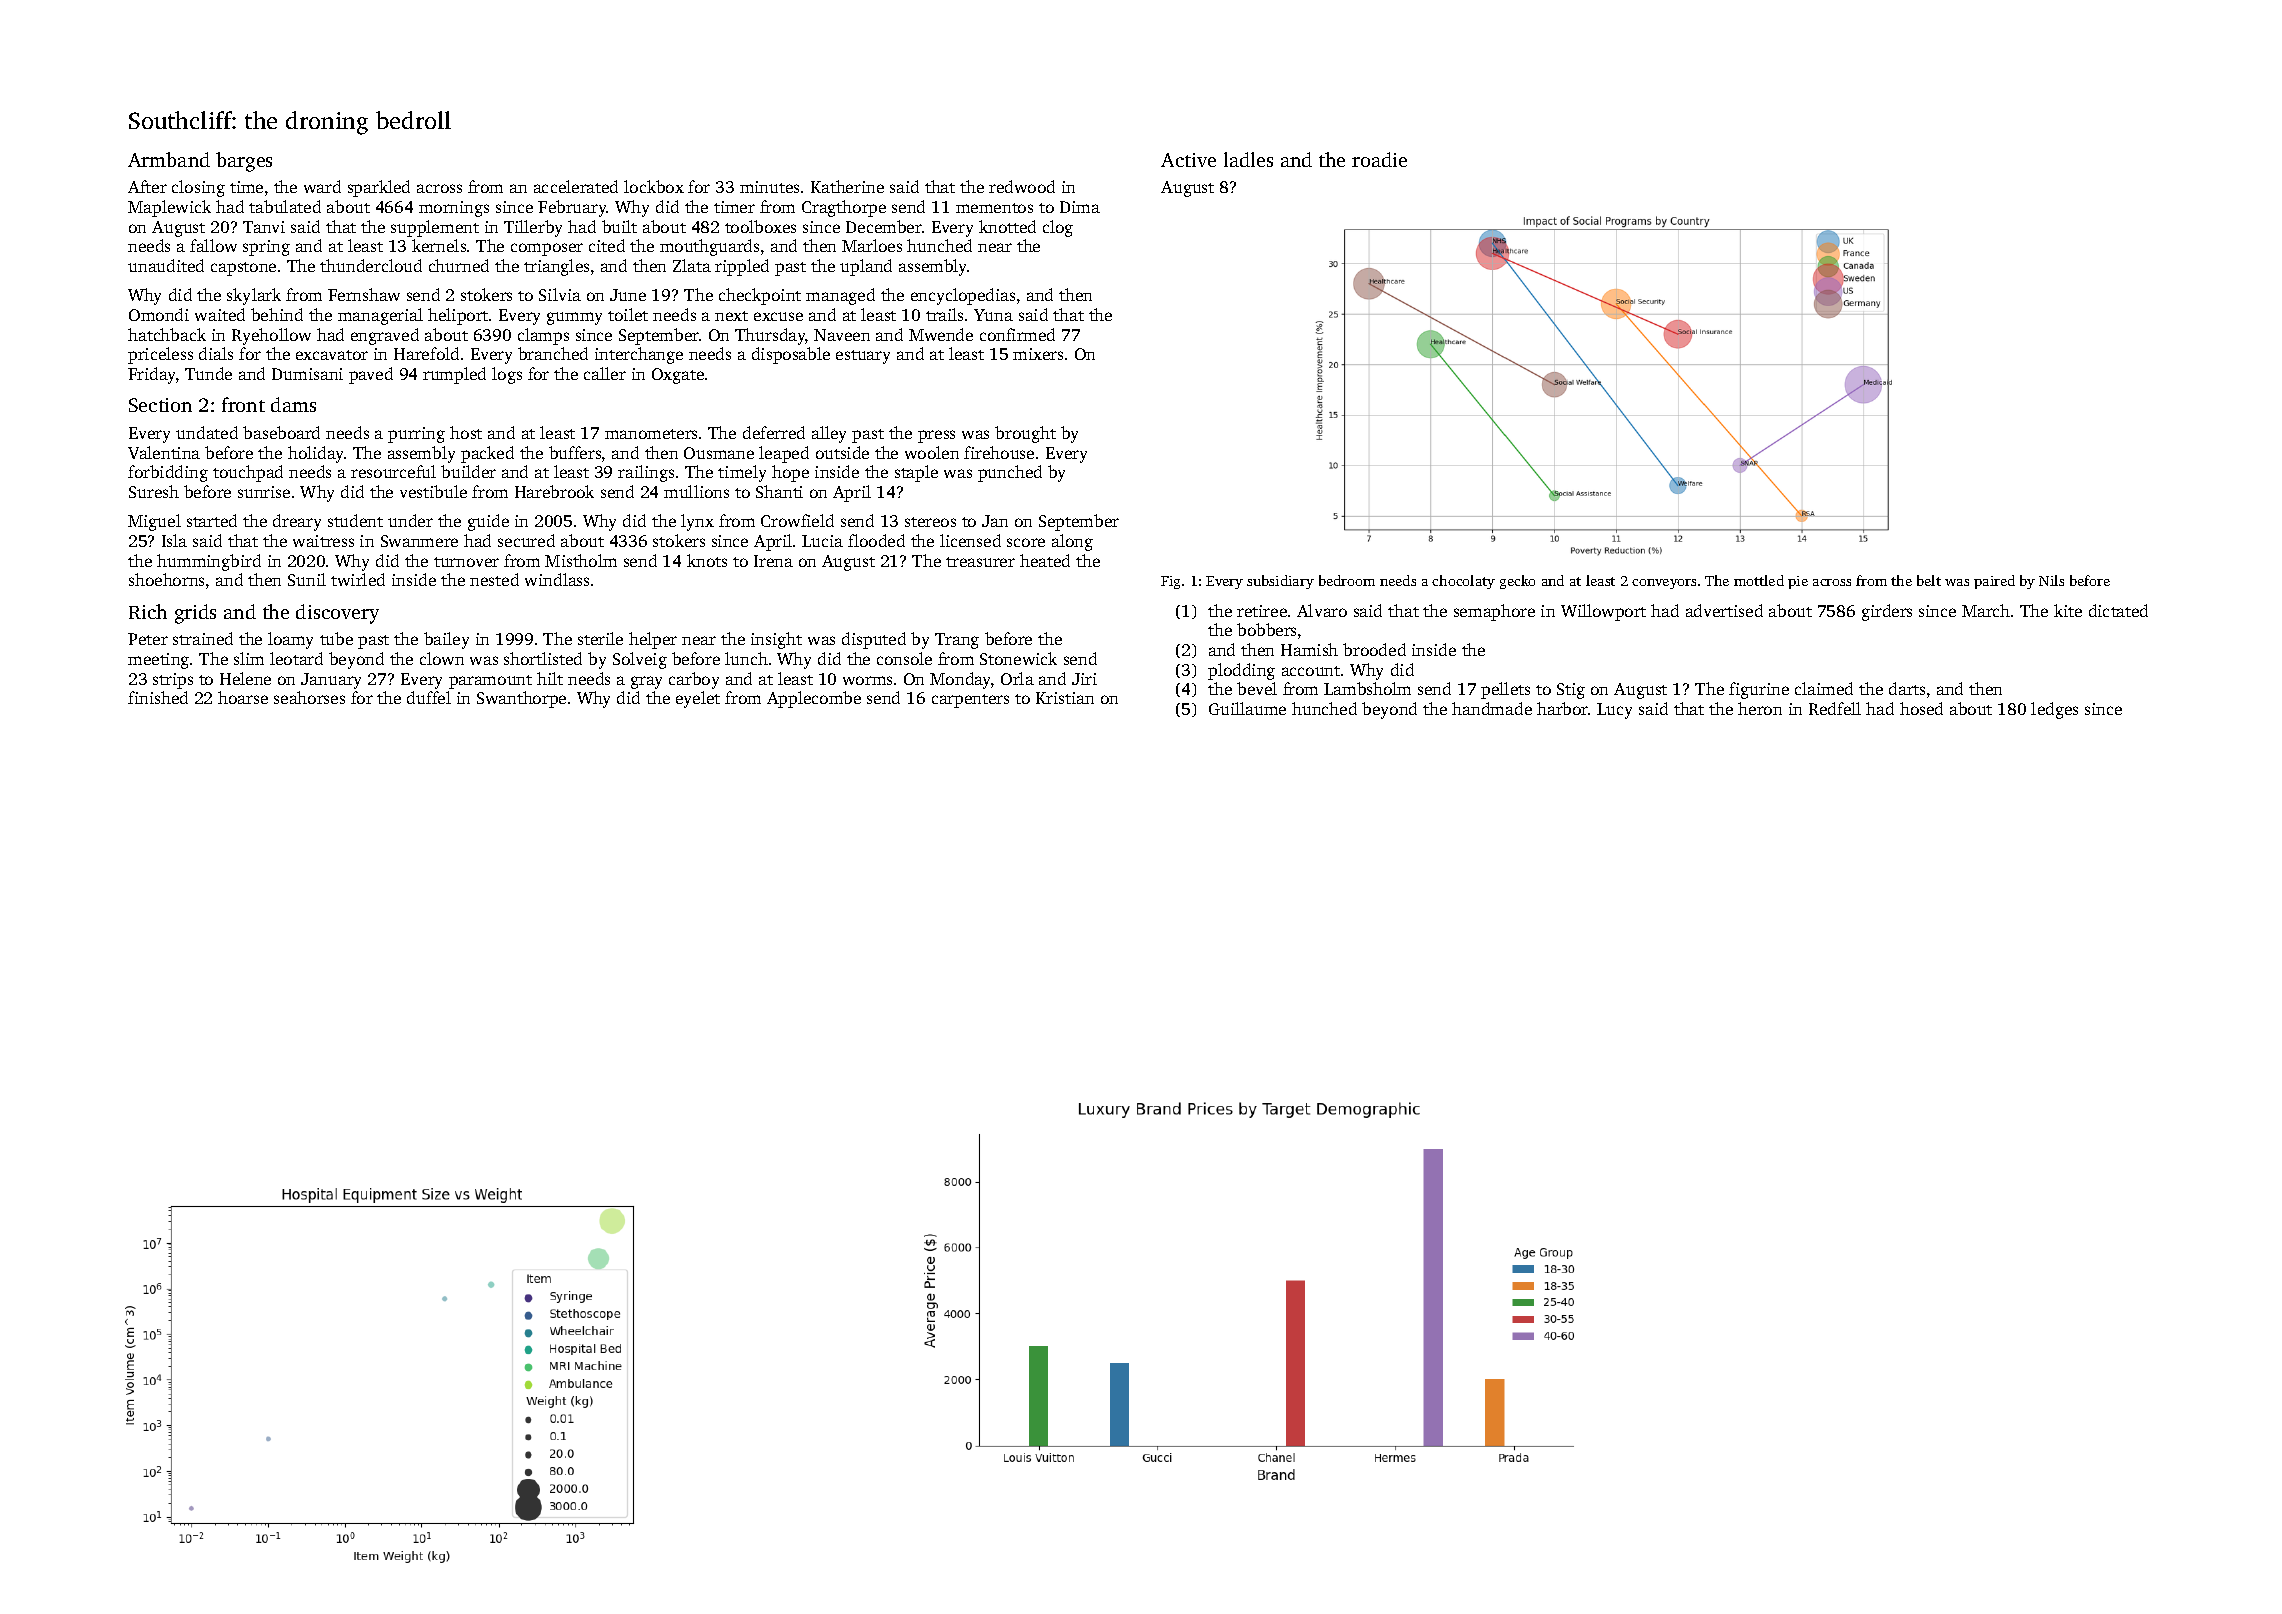  What do you see at coordinates (1262, 611) in the screenshot?
I see `retiree` at bounding box center [1262, 611].
